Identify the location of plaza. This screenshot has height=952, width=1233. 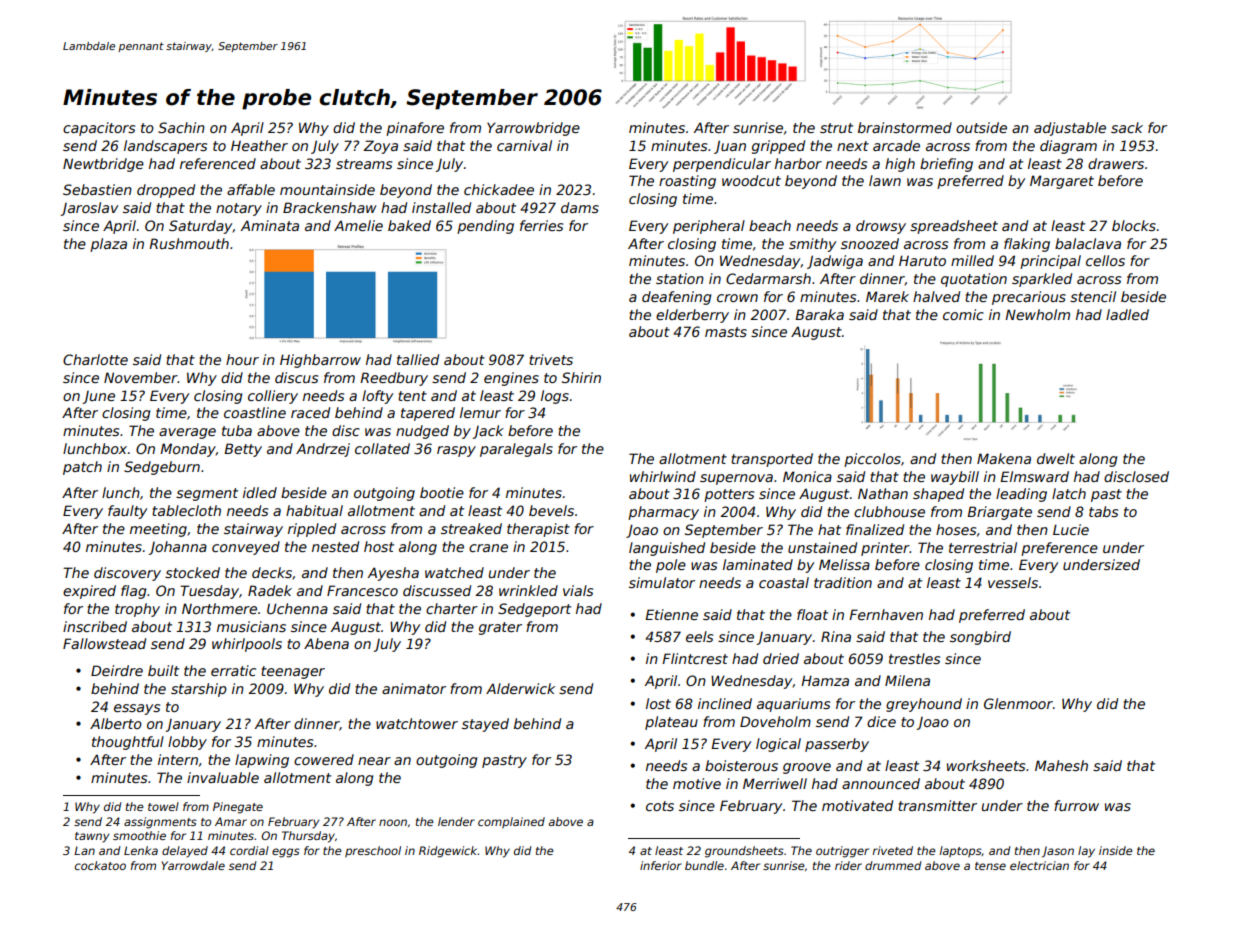
(108, 245).
